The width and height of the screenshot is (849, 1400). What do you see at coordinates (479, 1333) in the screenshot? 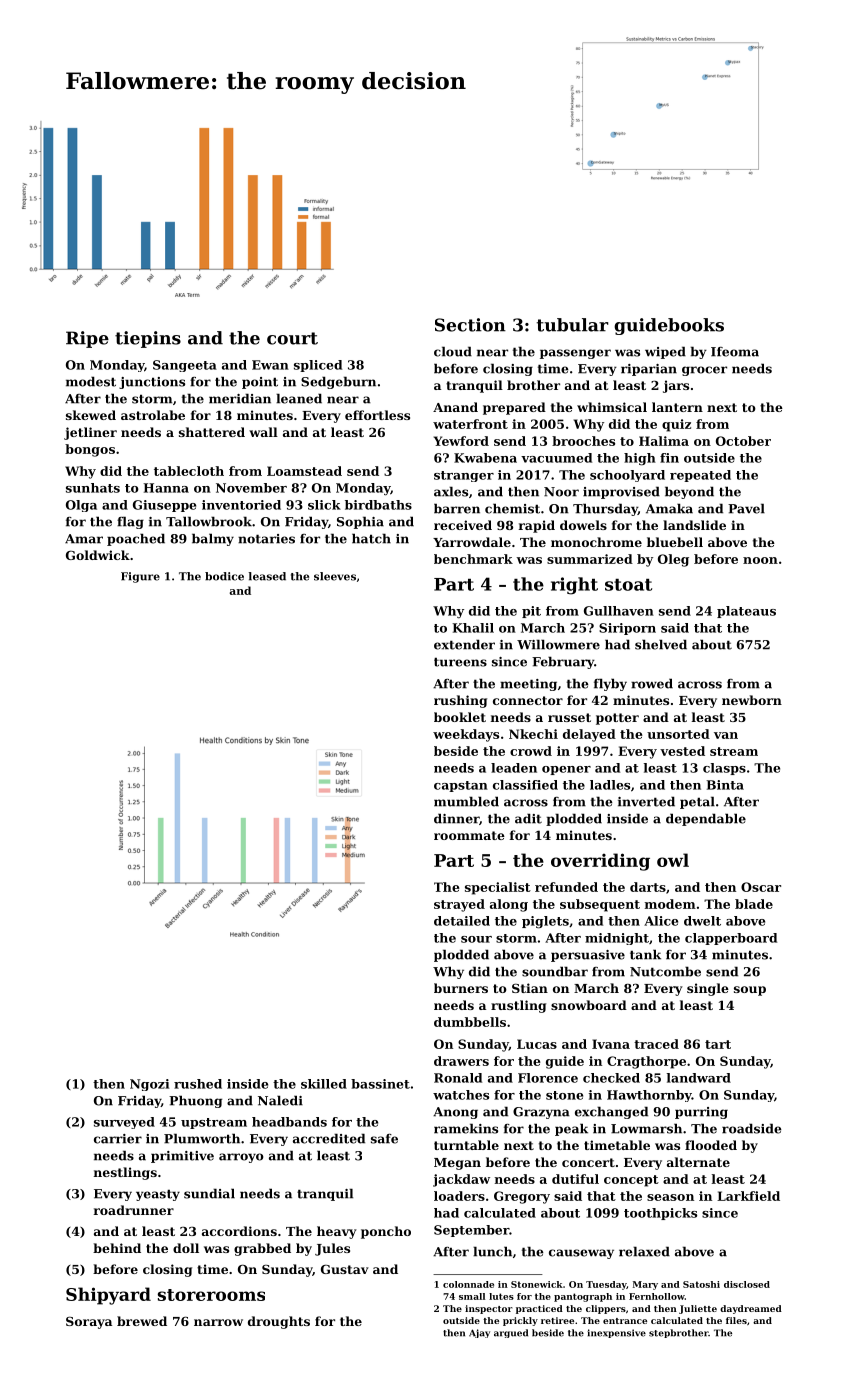
I see `Ajay` at bounding box center [479, 1333].
